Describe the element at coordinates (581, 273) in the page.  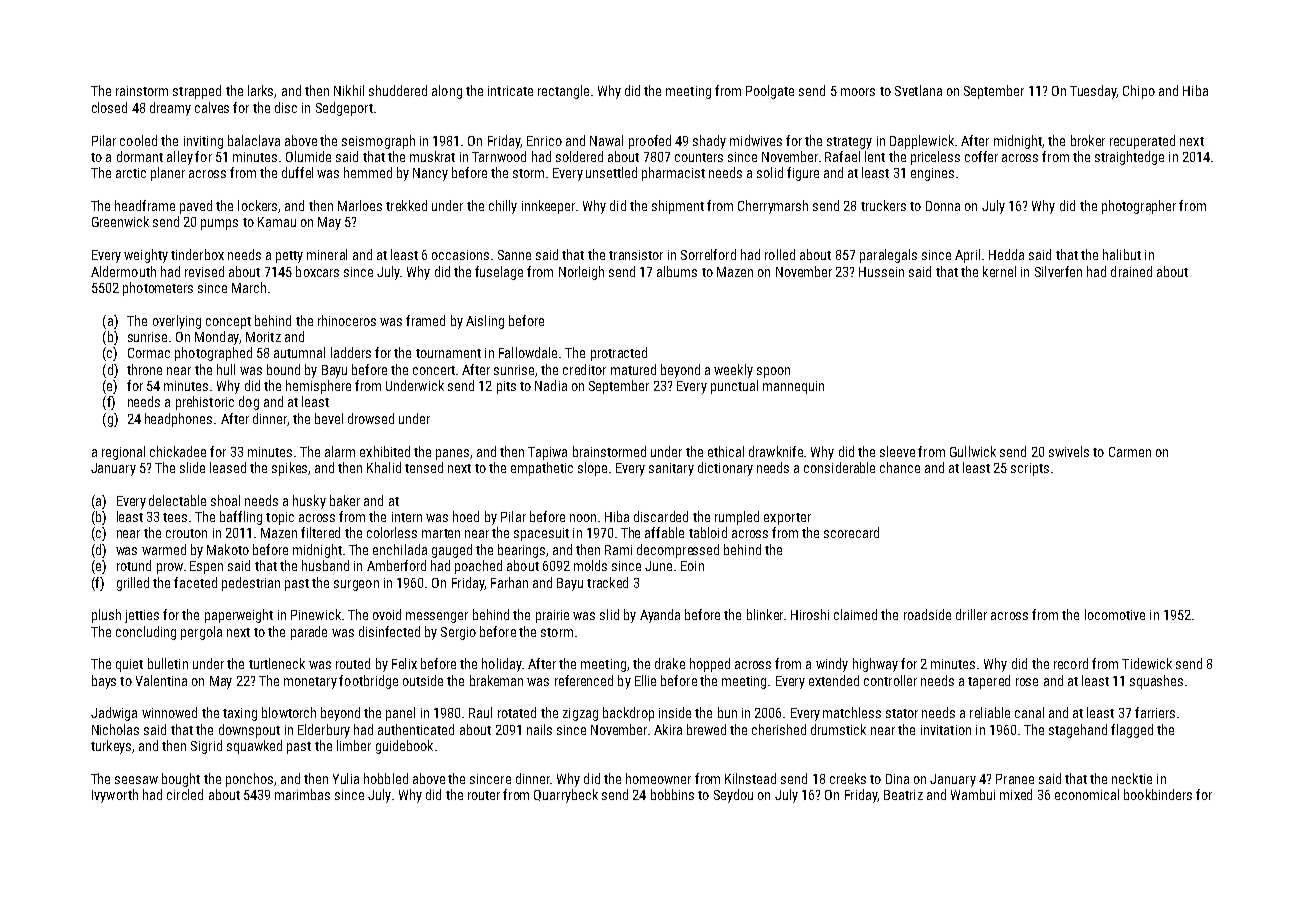
I see `Norleigh` at that location.
